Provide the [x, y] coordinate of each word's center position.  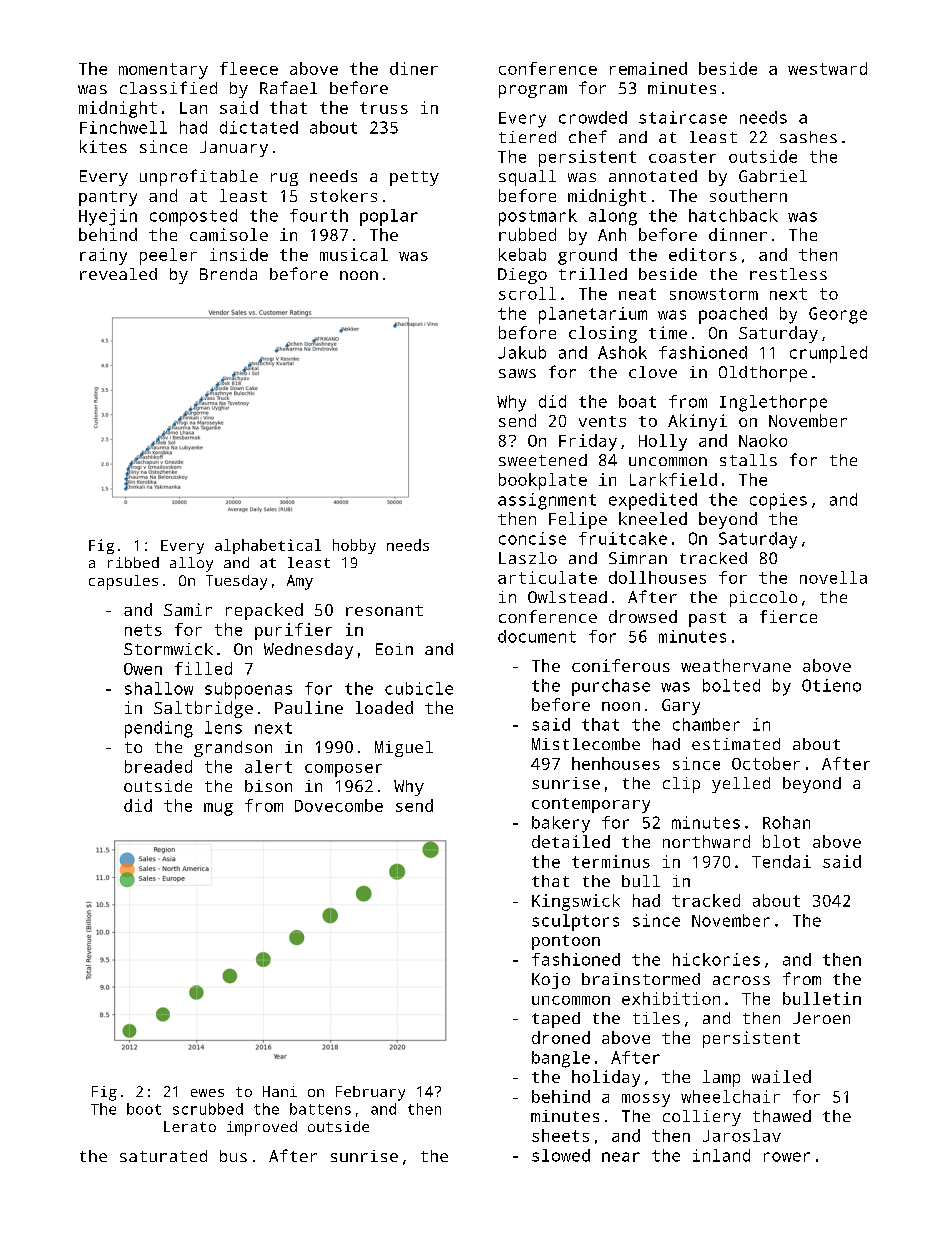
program [533, 91]
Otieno [831, 685]
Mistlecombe [586, 744]
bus [233, 1156]
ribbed [133, 562]
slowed [561, 1155]
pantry [108, 198]
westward [827, 68]
